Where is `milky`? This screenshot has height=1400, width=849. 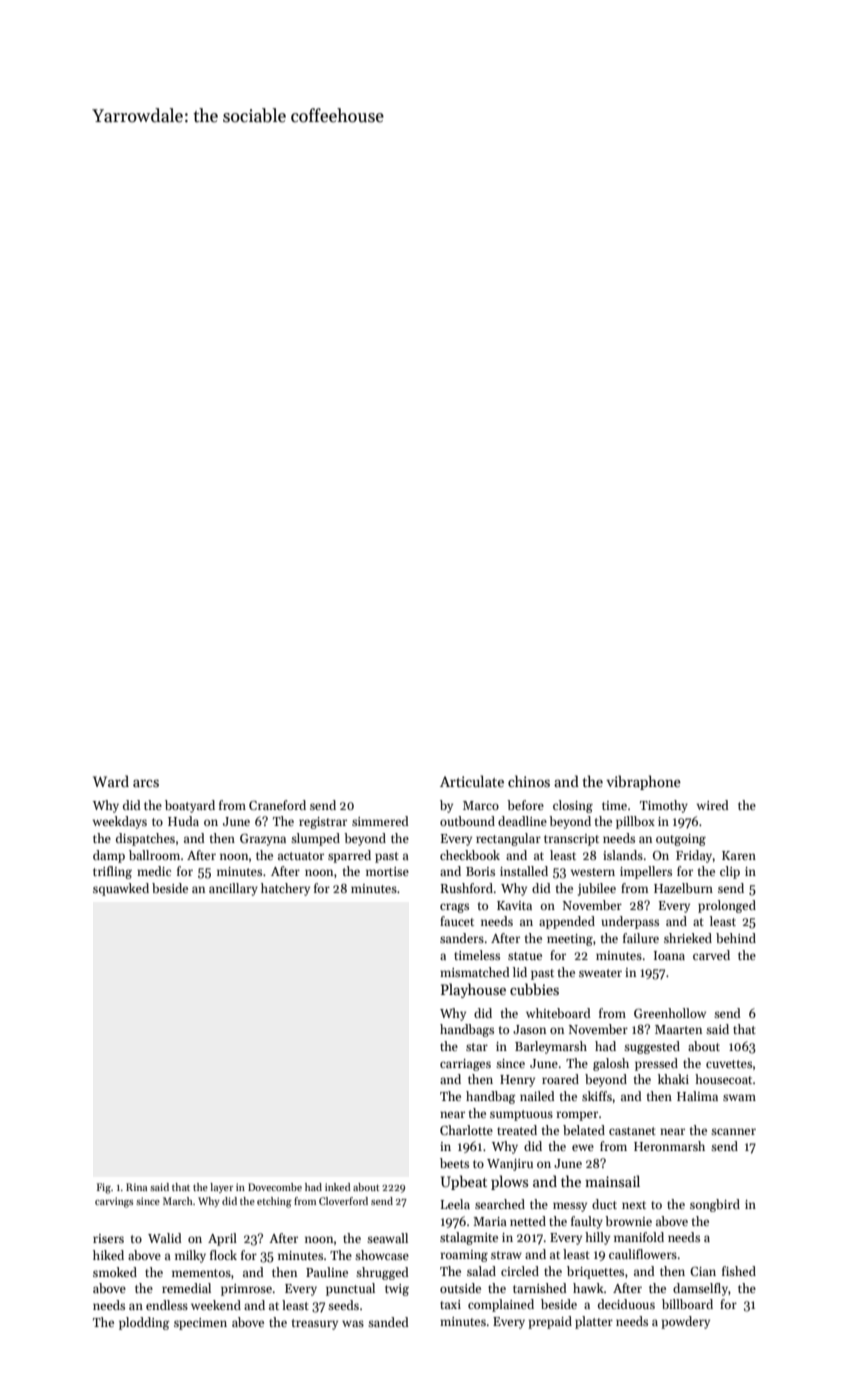 milky is located at coordinates (190, 1256).
